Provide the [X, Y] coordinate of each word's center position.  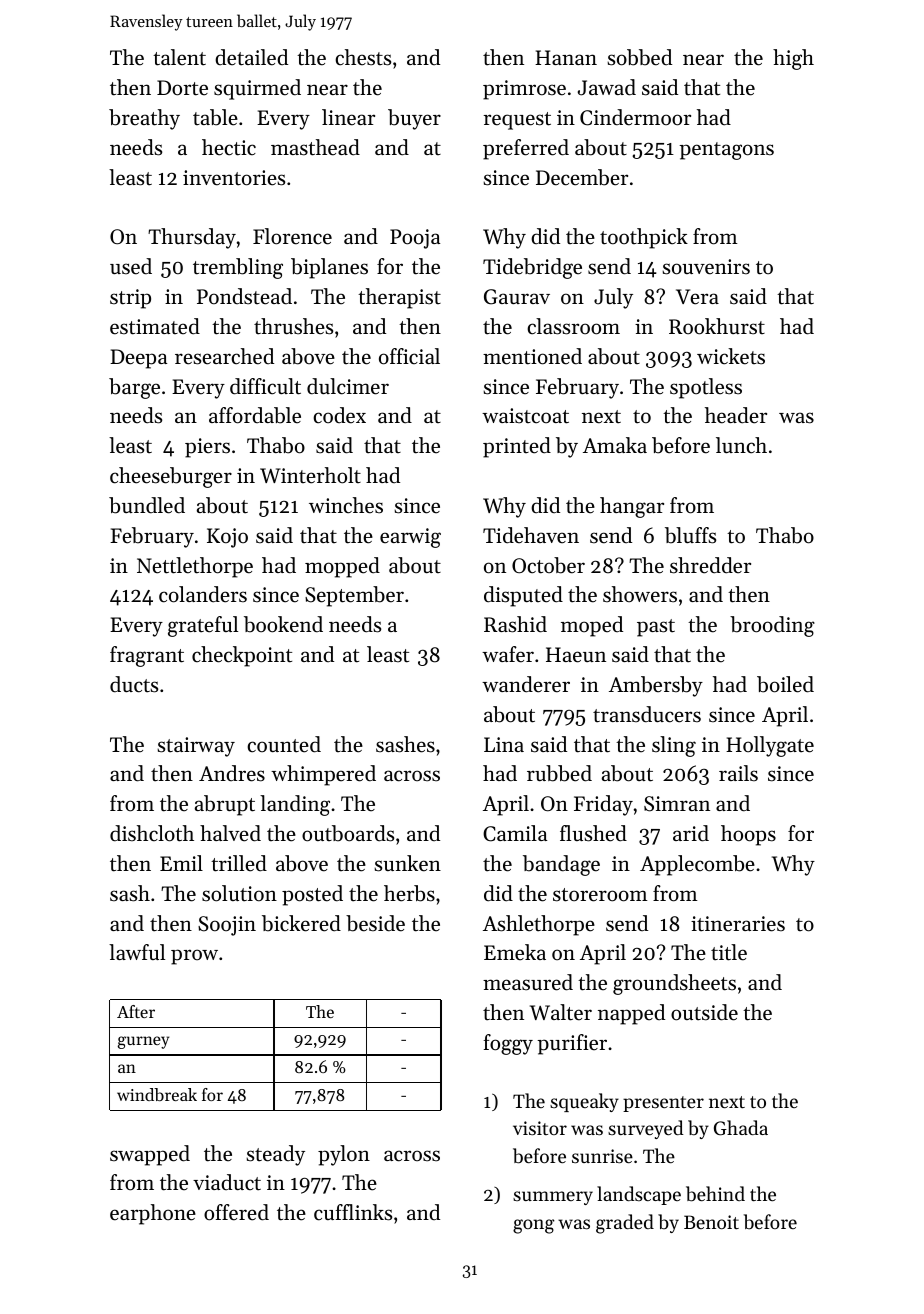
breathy [144, 119]
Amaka [615, 445]
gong [534, 1226]
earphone [153, 1214]
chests [363, 57]
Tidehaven [531, 535]
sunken [407, 863]
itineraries [738, 924]
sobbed [639, 57]
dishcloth [152, 833]
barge [134, 388]
